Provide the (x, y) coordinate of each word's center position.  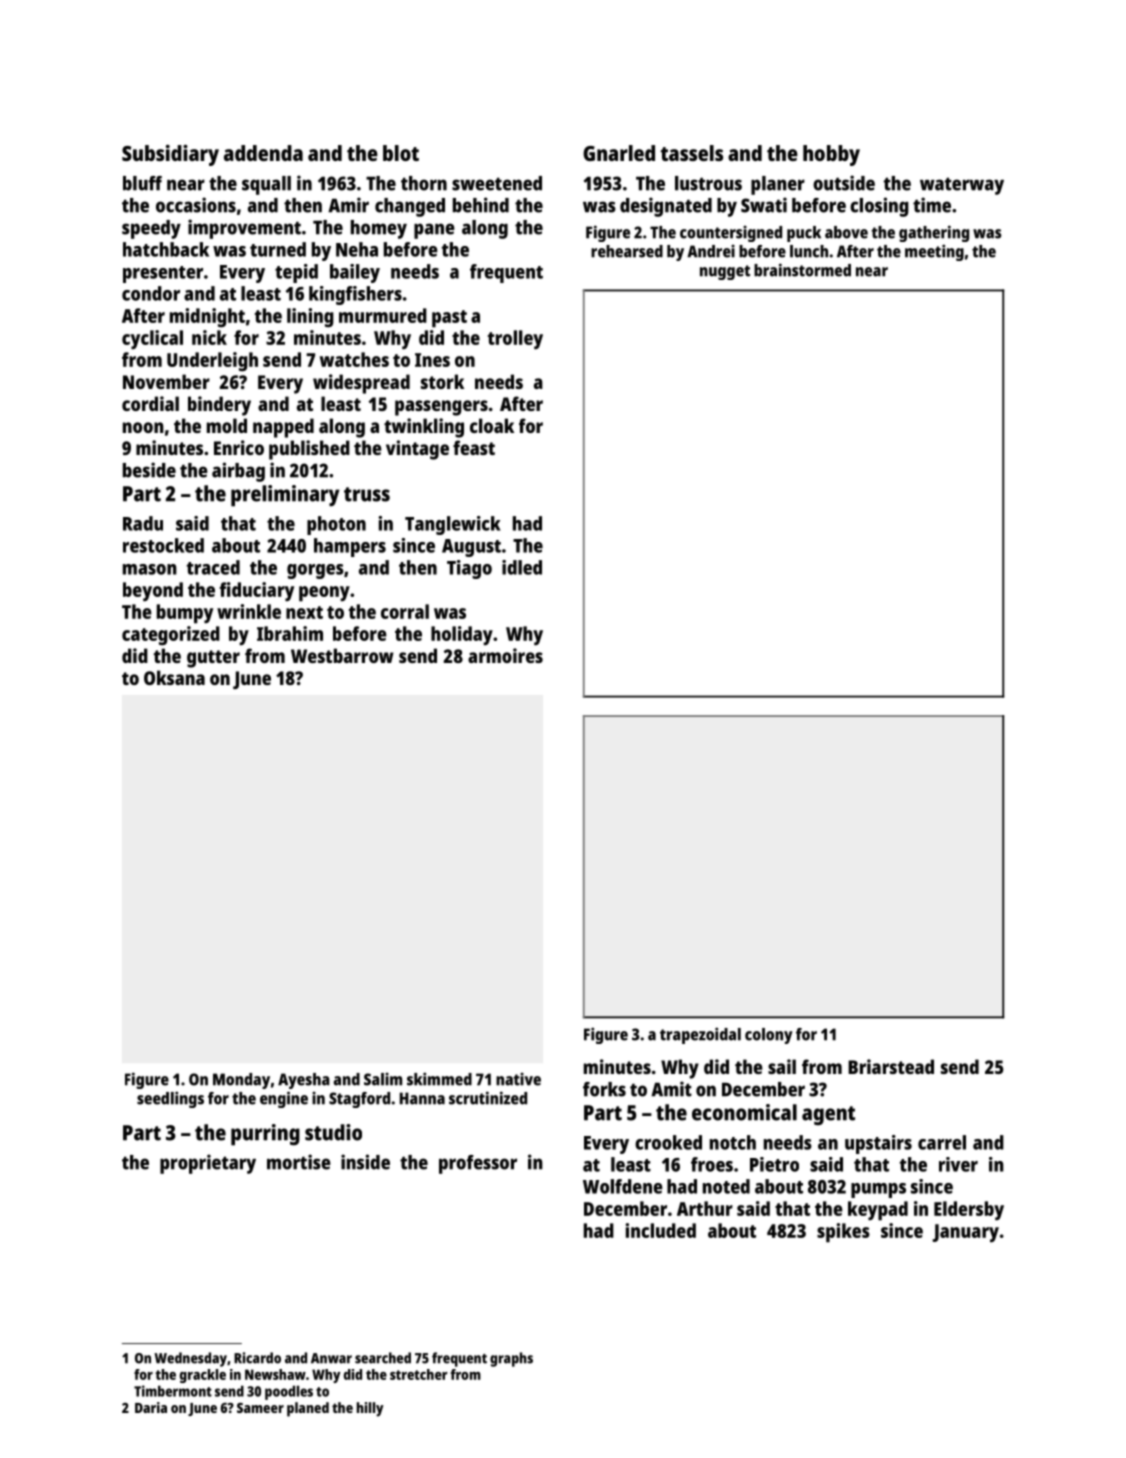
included (661, 1230)
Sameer (260, 1408)
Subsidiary (170, 155)
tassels (692, 153)
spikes (843, 1233)
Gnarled (619, 153)
